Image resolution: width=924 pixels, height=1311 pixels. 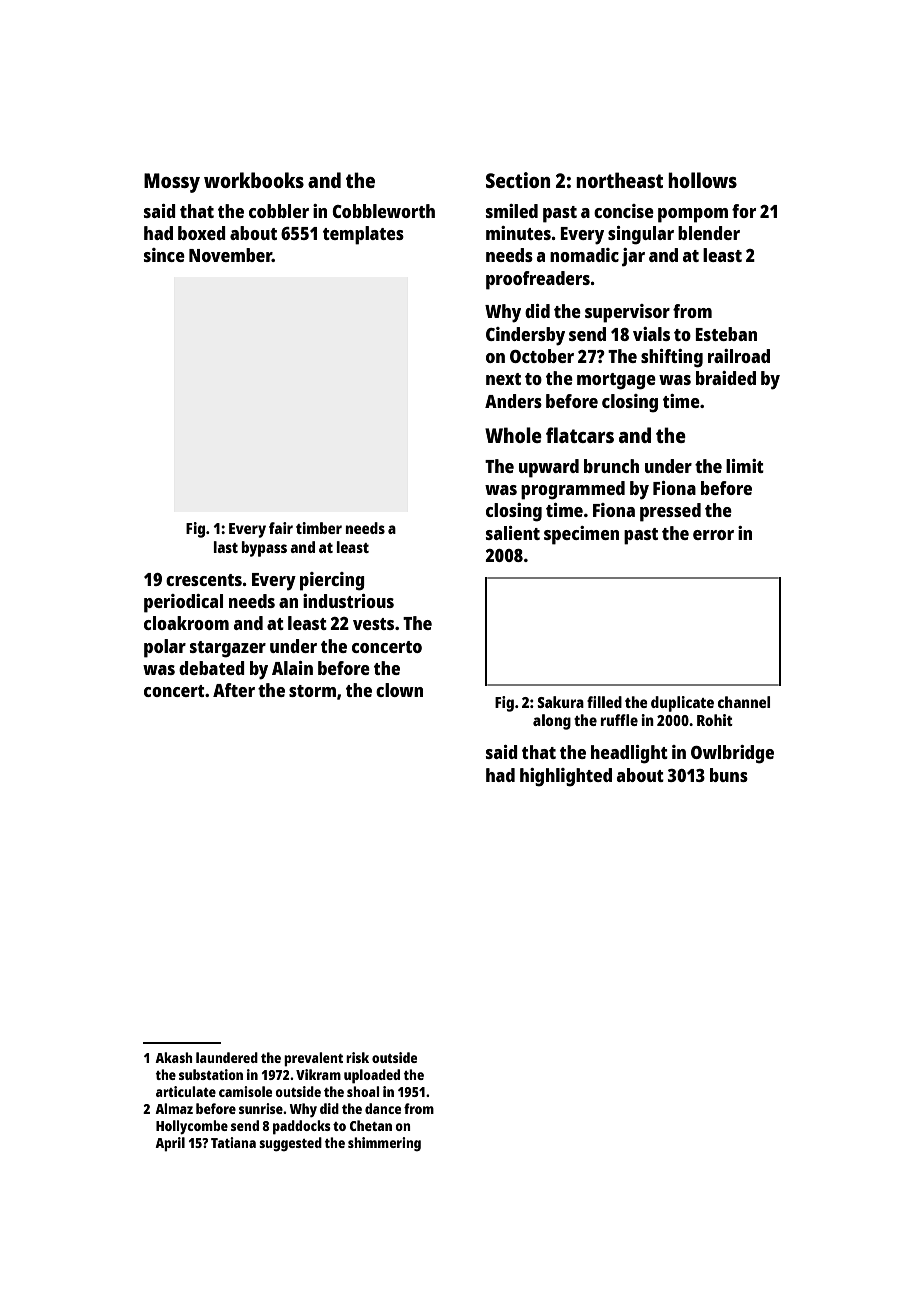 What do you see at coordinates (619, 180) in the screenshot?
I see `northeast` at bounding box center [619, 180].
